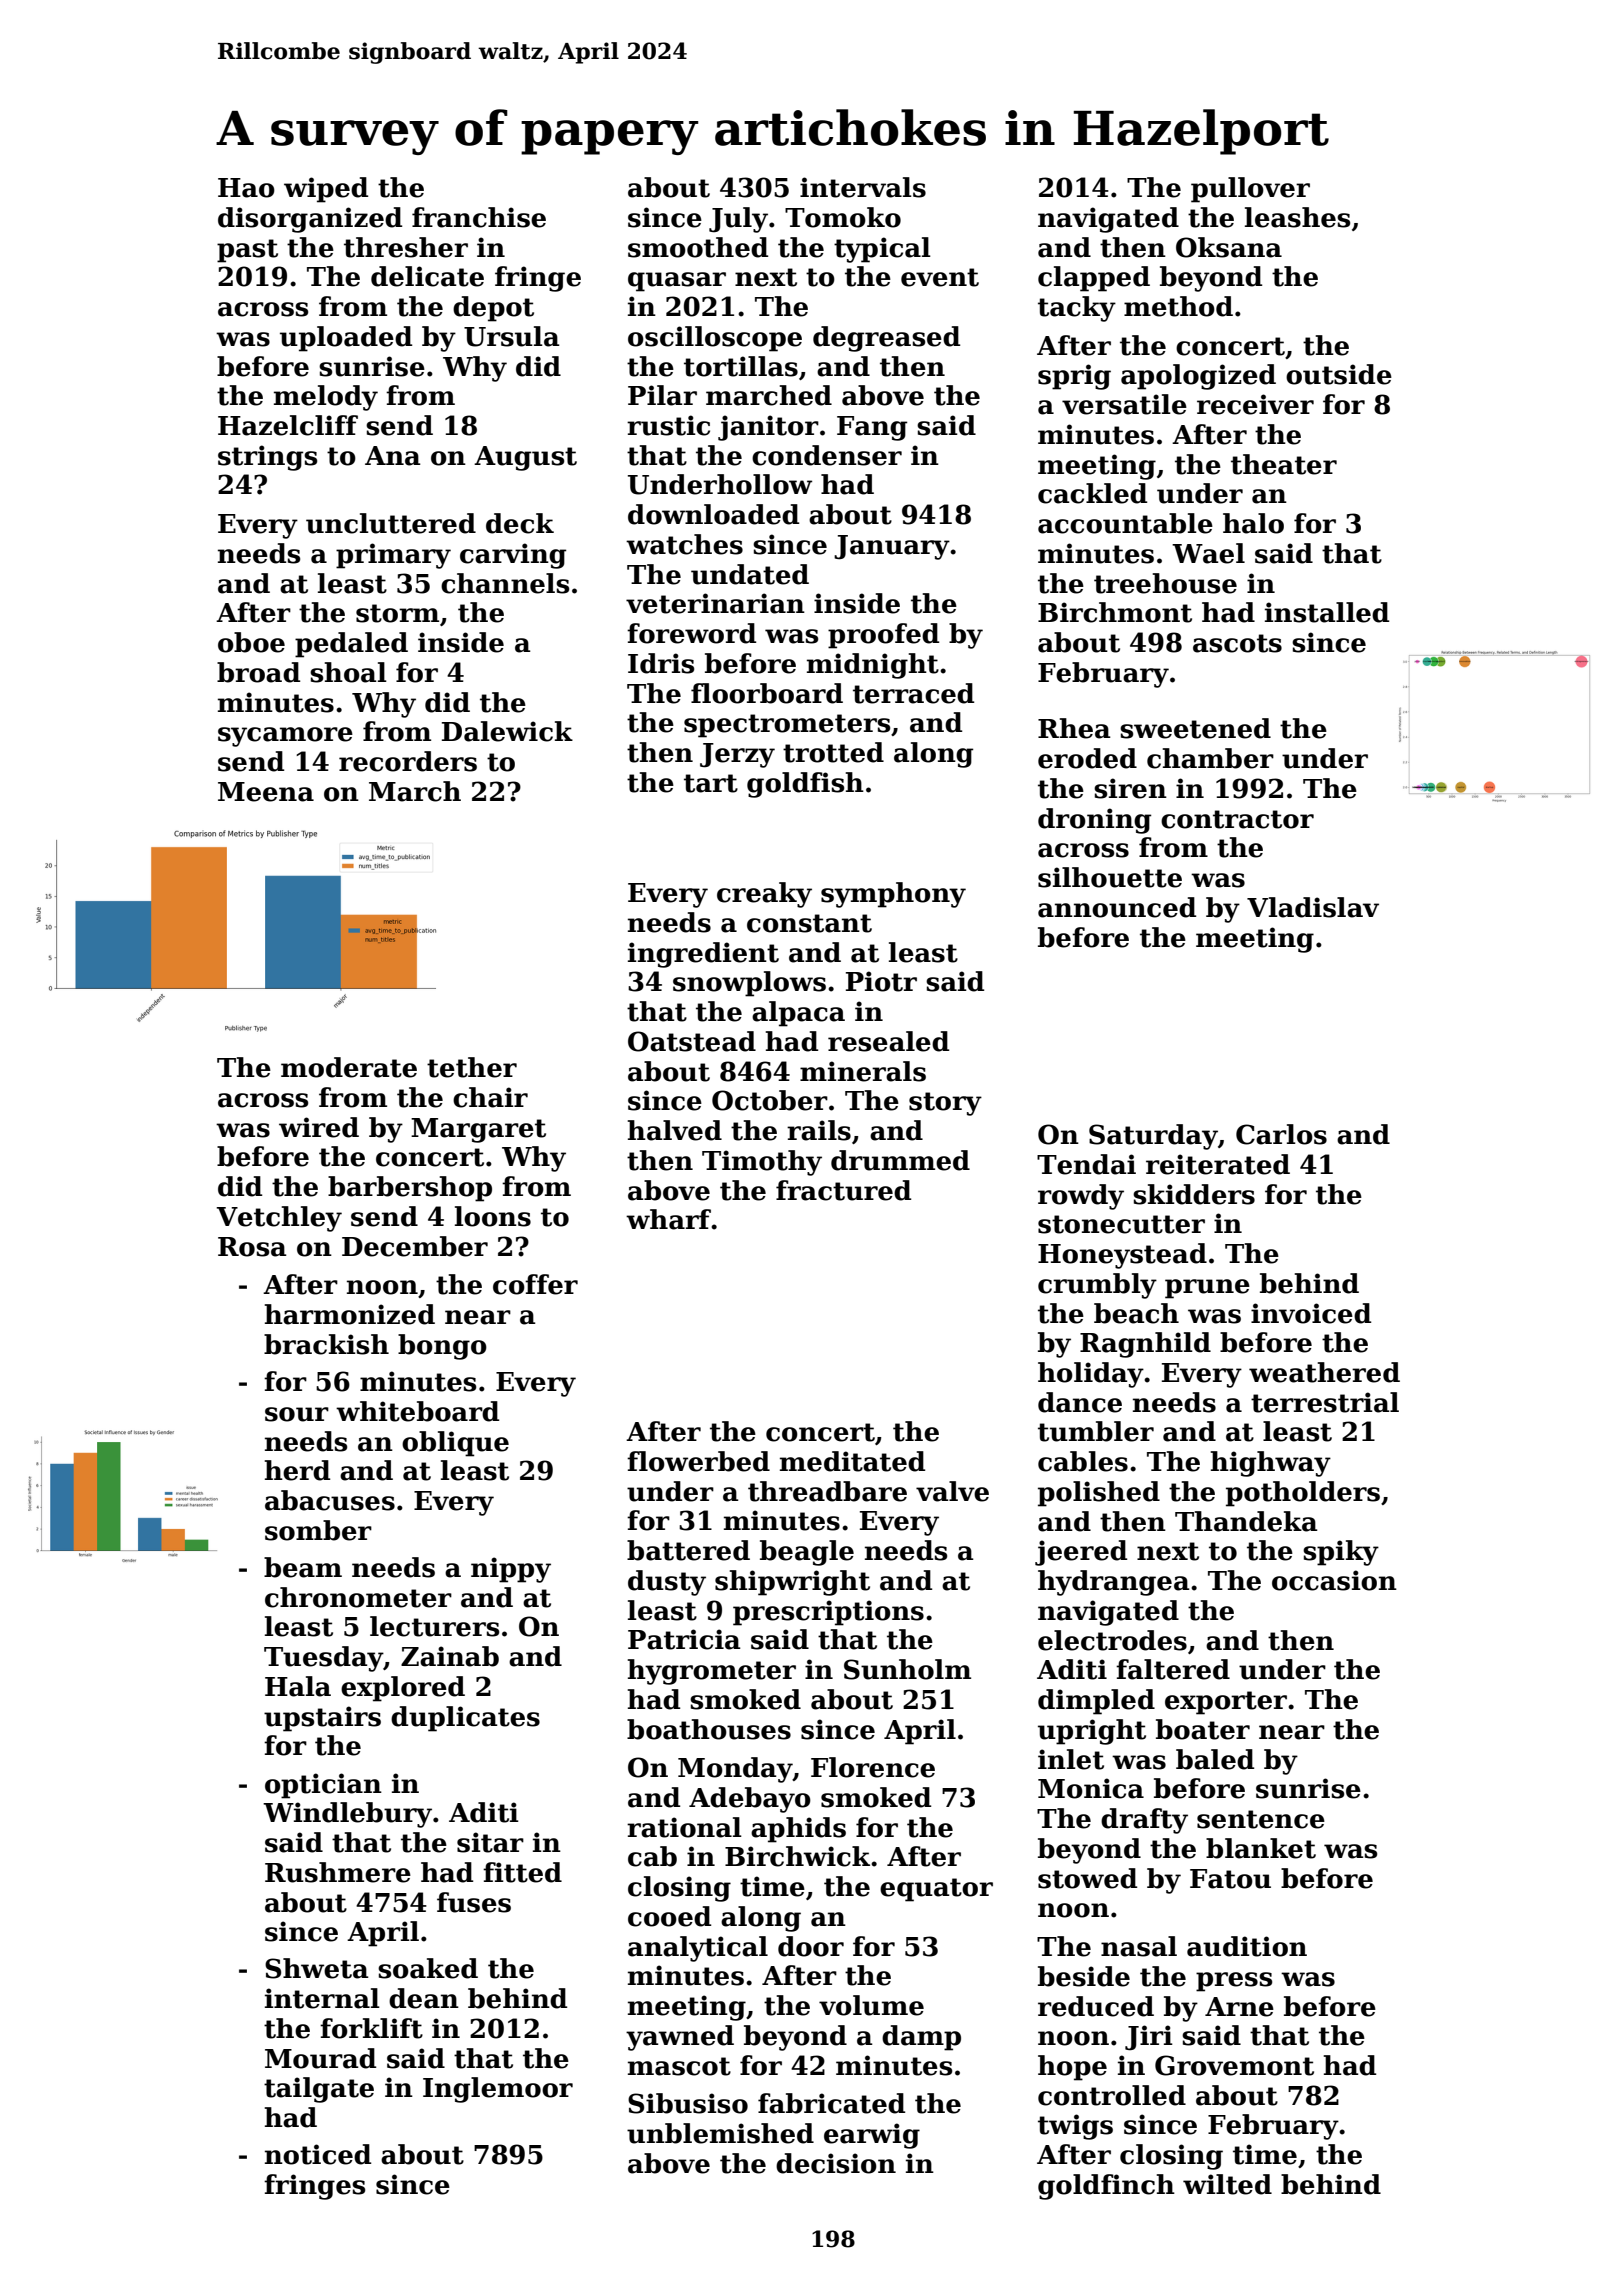 The height and width of the document is (2292, 1620). I want to click on valve, so click(952, 1491).
